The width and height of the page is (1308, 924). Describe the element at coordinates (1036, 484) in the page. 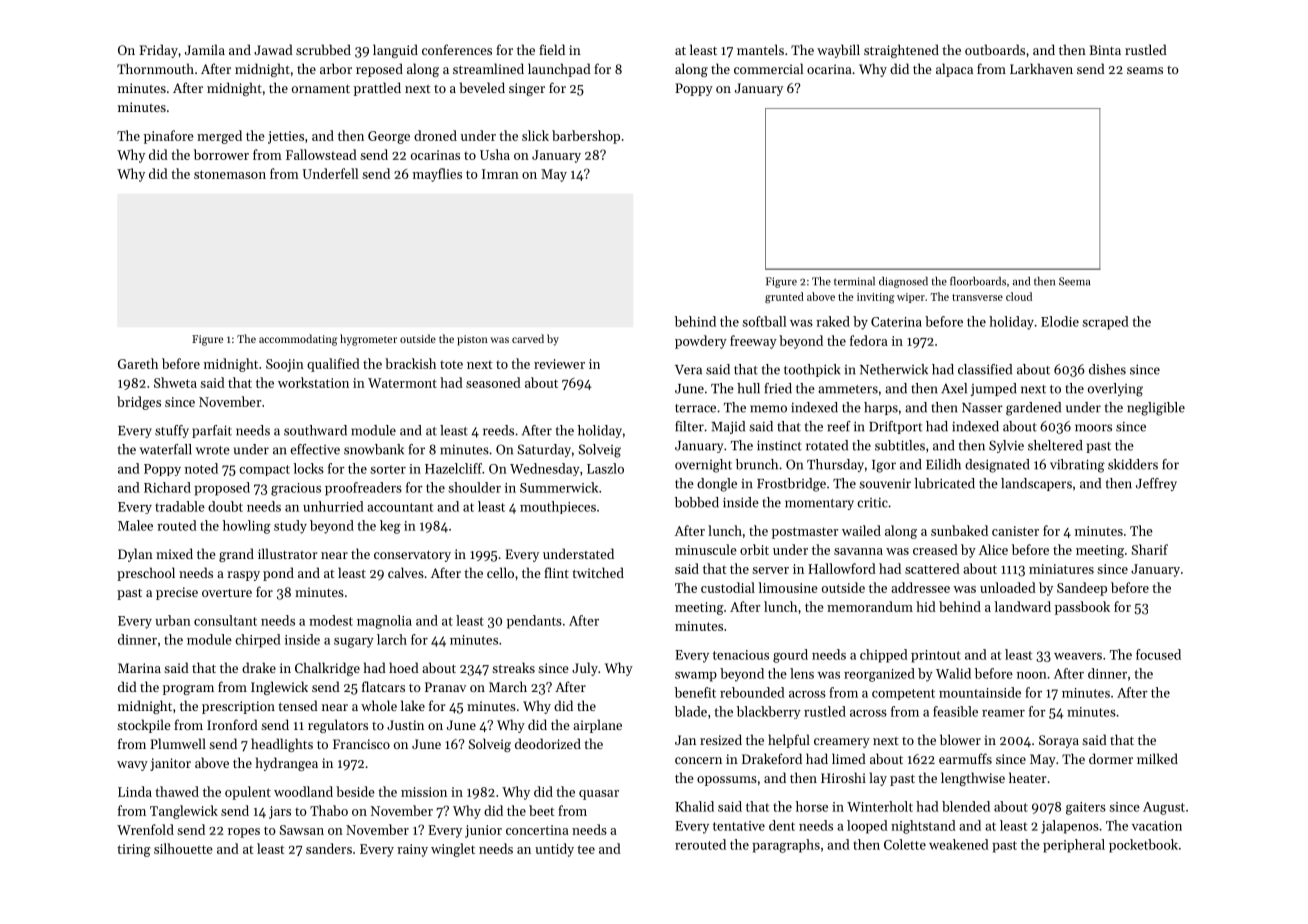

I see `landscapers` at that location.
